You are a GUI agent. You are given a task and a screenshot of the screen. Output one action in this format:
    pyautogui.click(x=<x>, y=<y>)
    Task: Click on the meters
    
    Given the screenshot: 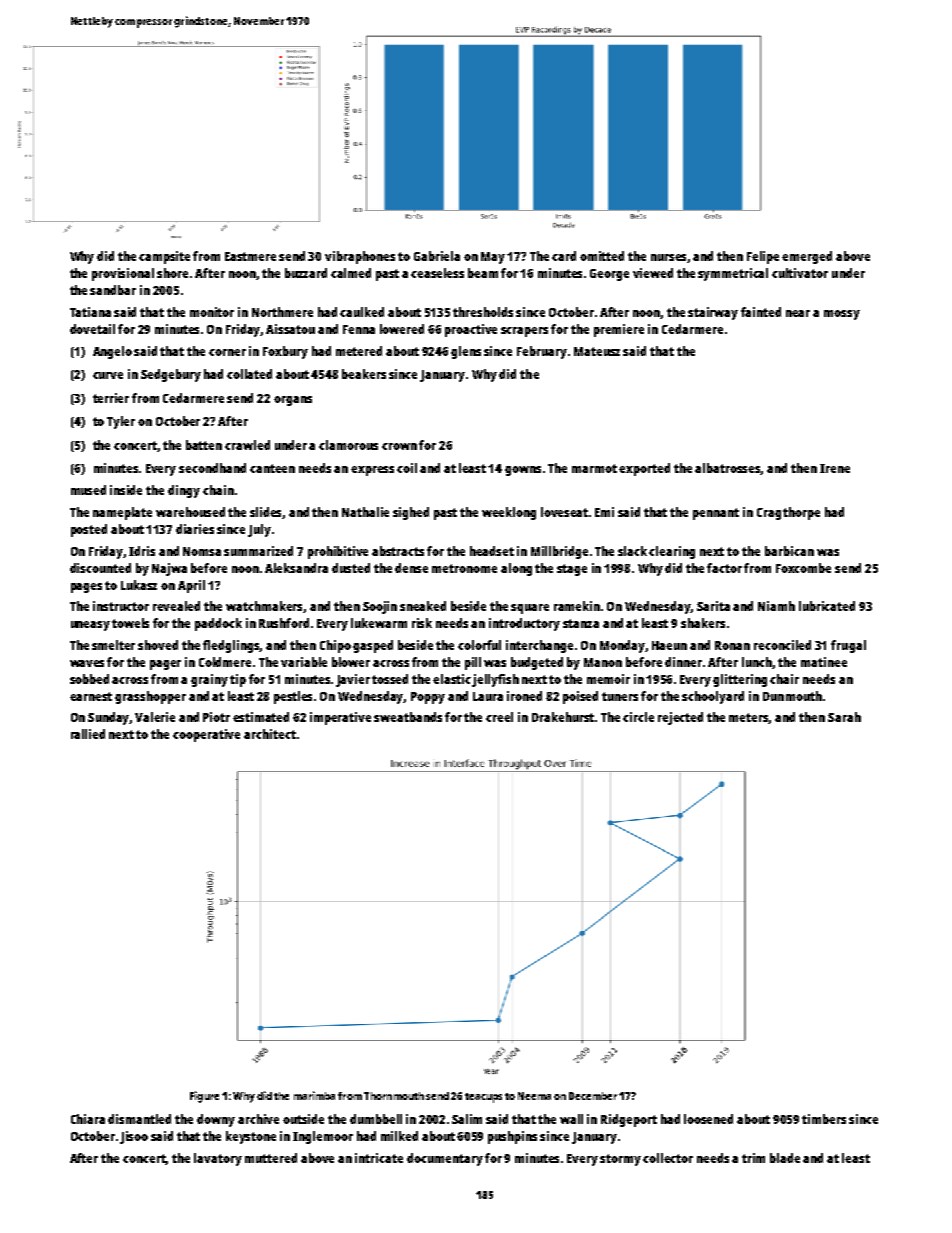 What is the action you would take?
    pyautogui.click(x=749, y=718)
